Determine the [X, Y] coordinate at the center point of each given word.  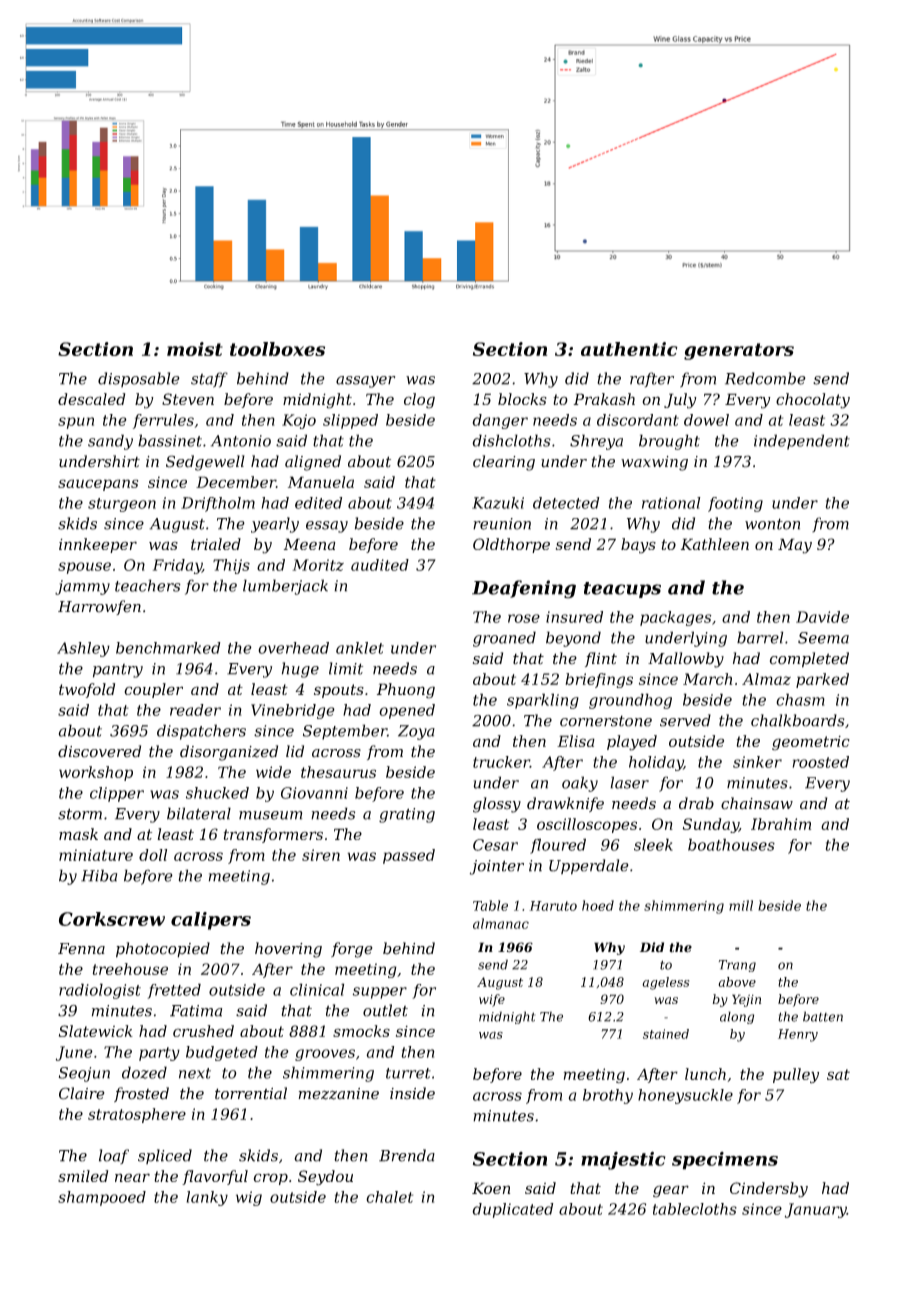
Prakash [604, 399]
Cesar [495, 845]
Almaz [766, 679]
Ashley [83, 649]
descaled [91, 399]
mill [741, 905]
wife [492, 1000]
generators [739, 351]
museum [270, 815]
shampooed [102, 1198]
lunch [705, 1074]
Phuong [406, 691]
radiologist [100, 991]
